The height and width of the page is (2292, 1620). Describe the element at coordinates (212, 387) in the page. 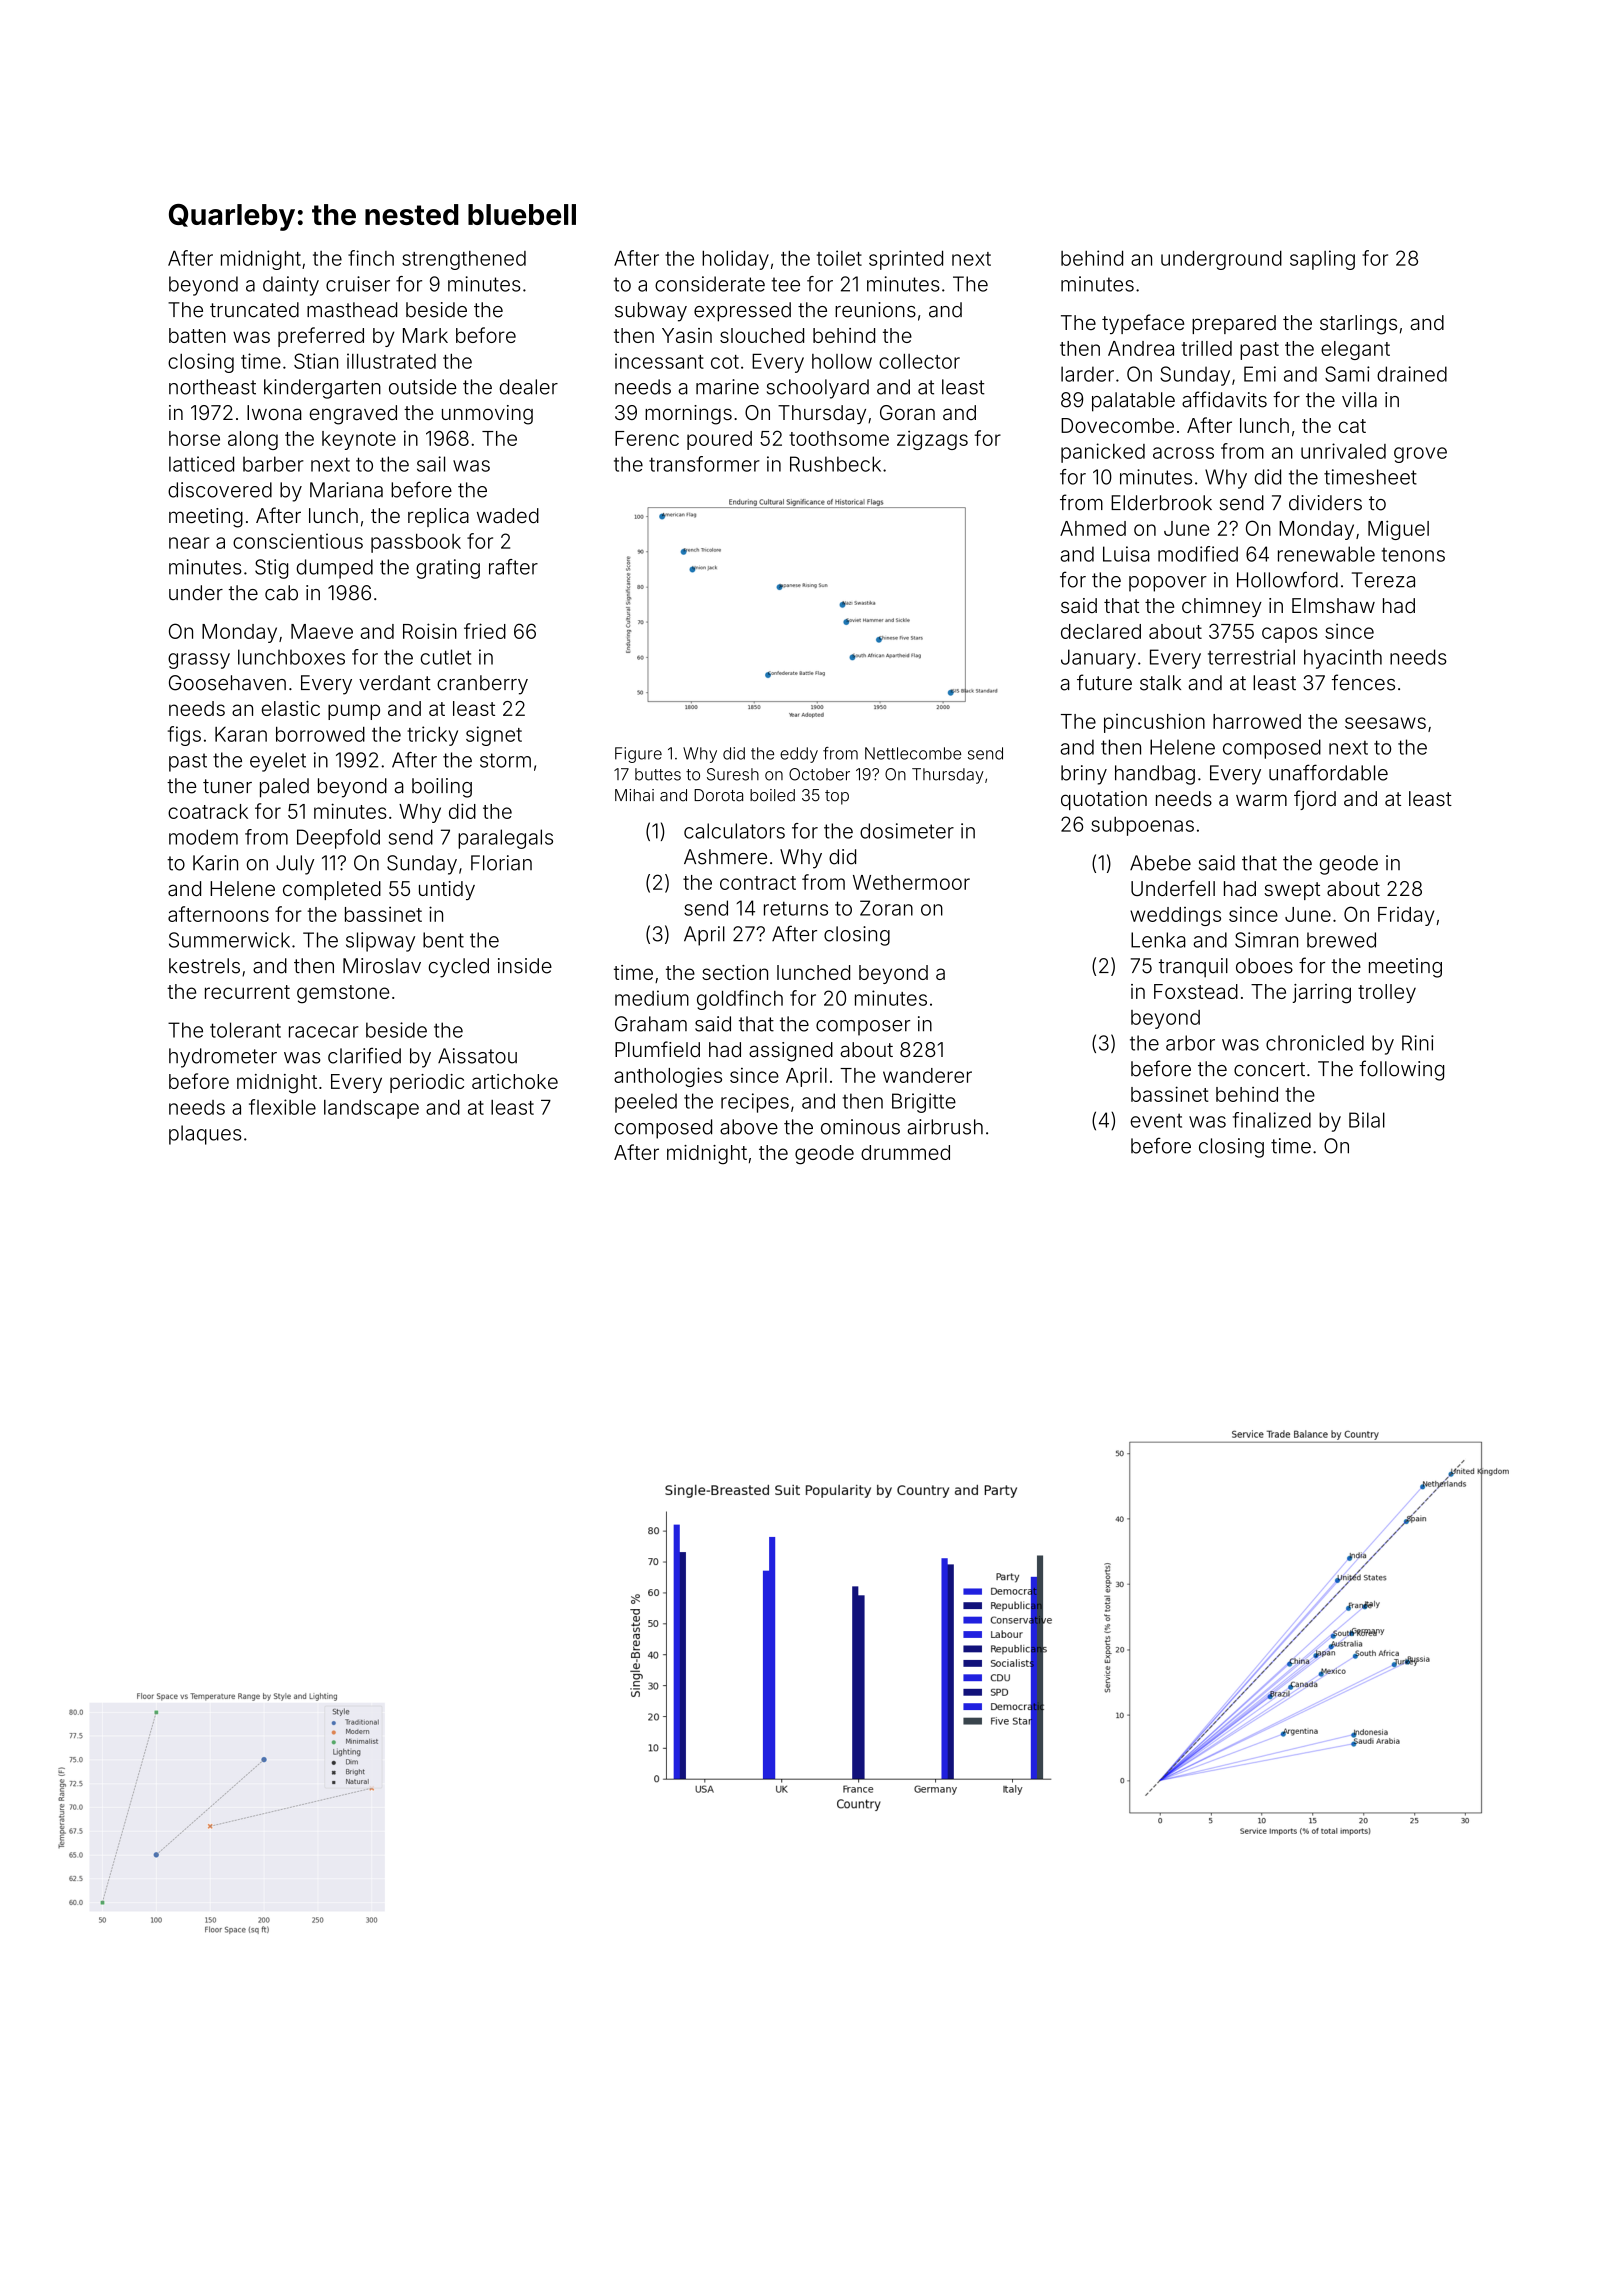

I see `northeast` at that location.
